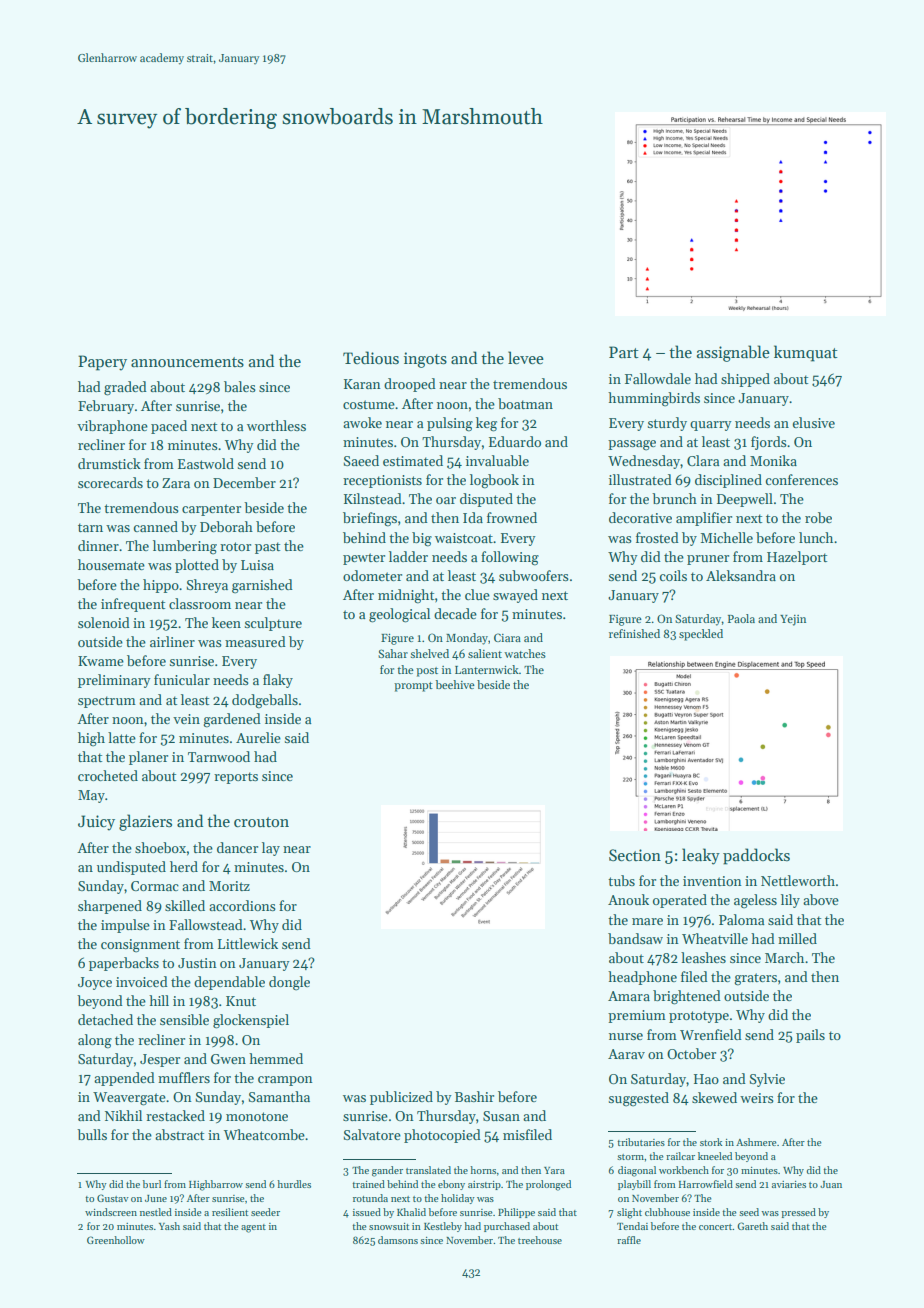  Describe the element at coordinates (185, 547) in the image. I see `lumbering` at that location.
